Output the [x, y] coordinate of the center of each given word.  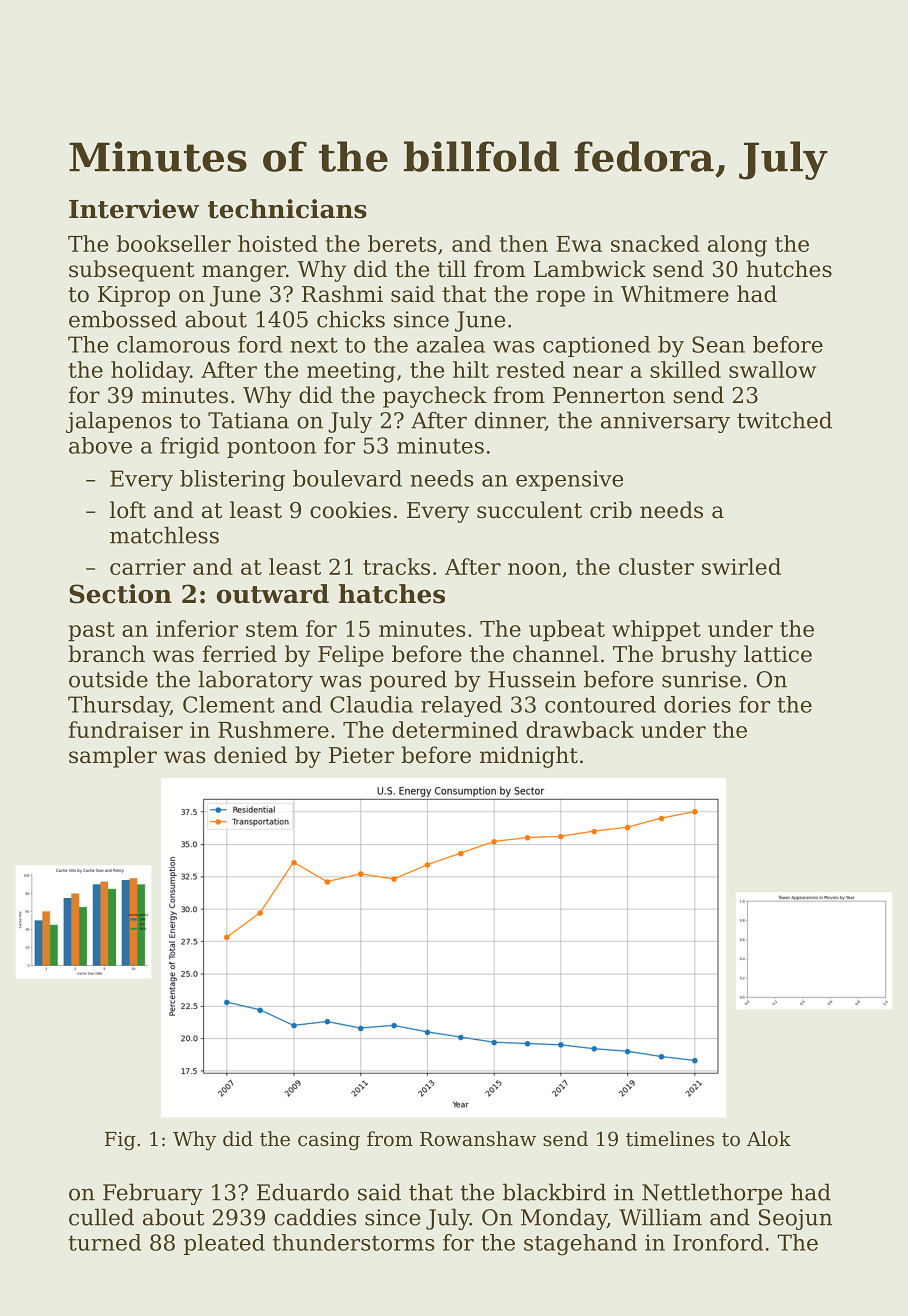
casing [329, 1141]
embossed [123, 319]
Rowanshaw [478, 1139]
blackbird [554, 1192]
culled [101, 1217]
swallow [772, 369]
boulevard [347, 478]
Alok [769, 1139]
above [100, 445]
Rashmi [342, 294]
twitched [784, 420]
